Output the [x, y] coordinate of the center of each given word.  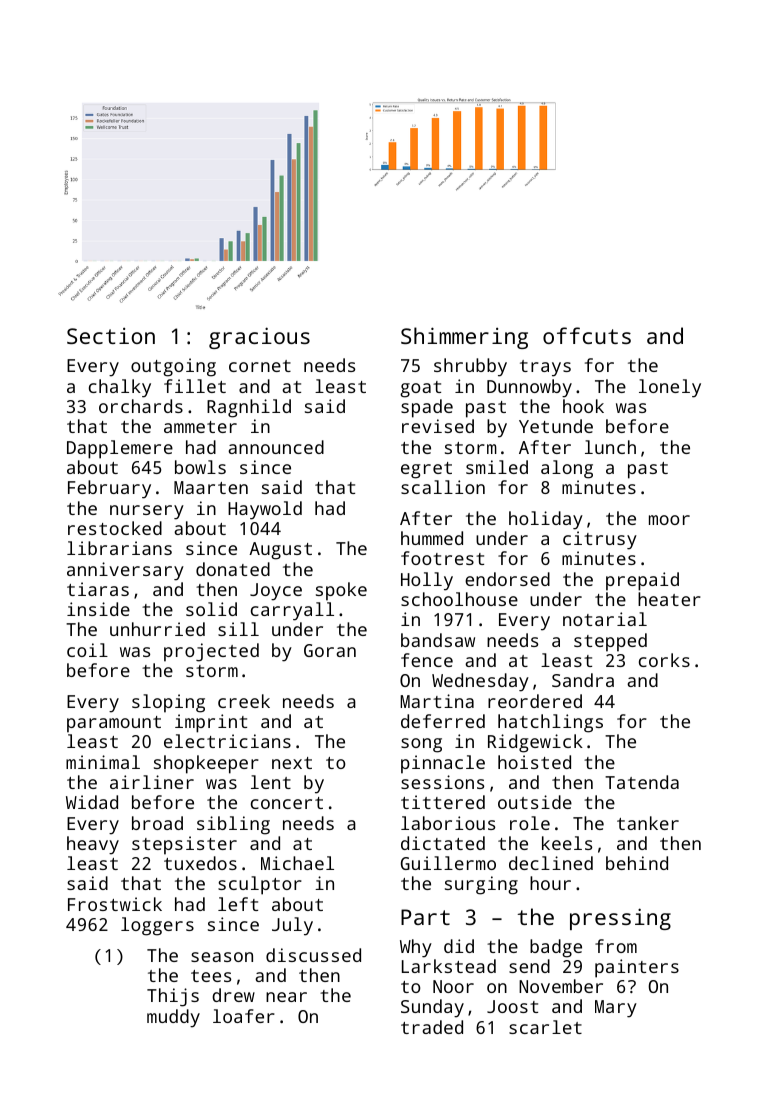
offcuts [587, 335]
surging [481, 885]
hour [550, 883]
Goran [330, 650]
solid [211, 609]
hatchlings [550, 723]
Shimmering [464, 338]
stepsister [184, 845]
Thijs [173, 997]
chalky [120, 388]
